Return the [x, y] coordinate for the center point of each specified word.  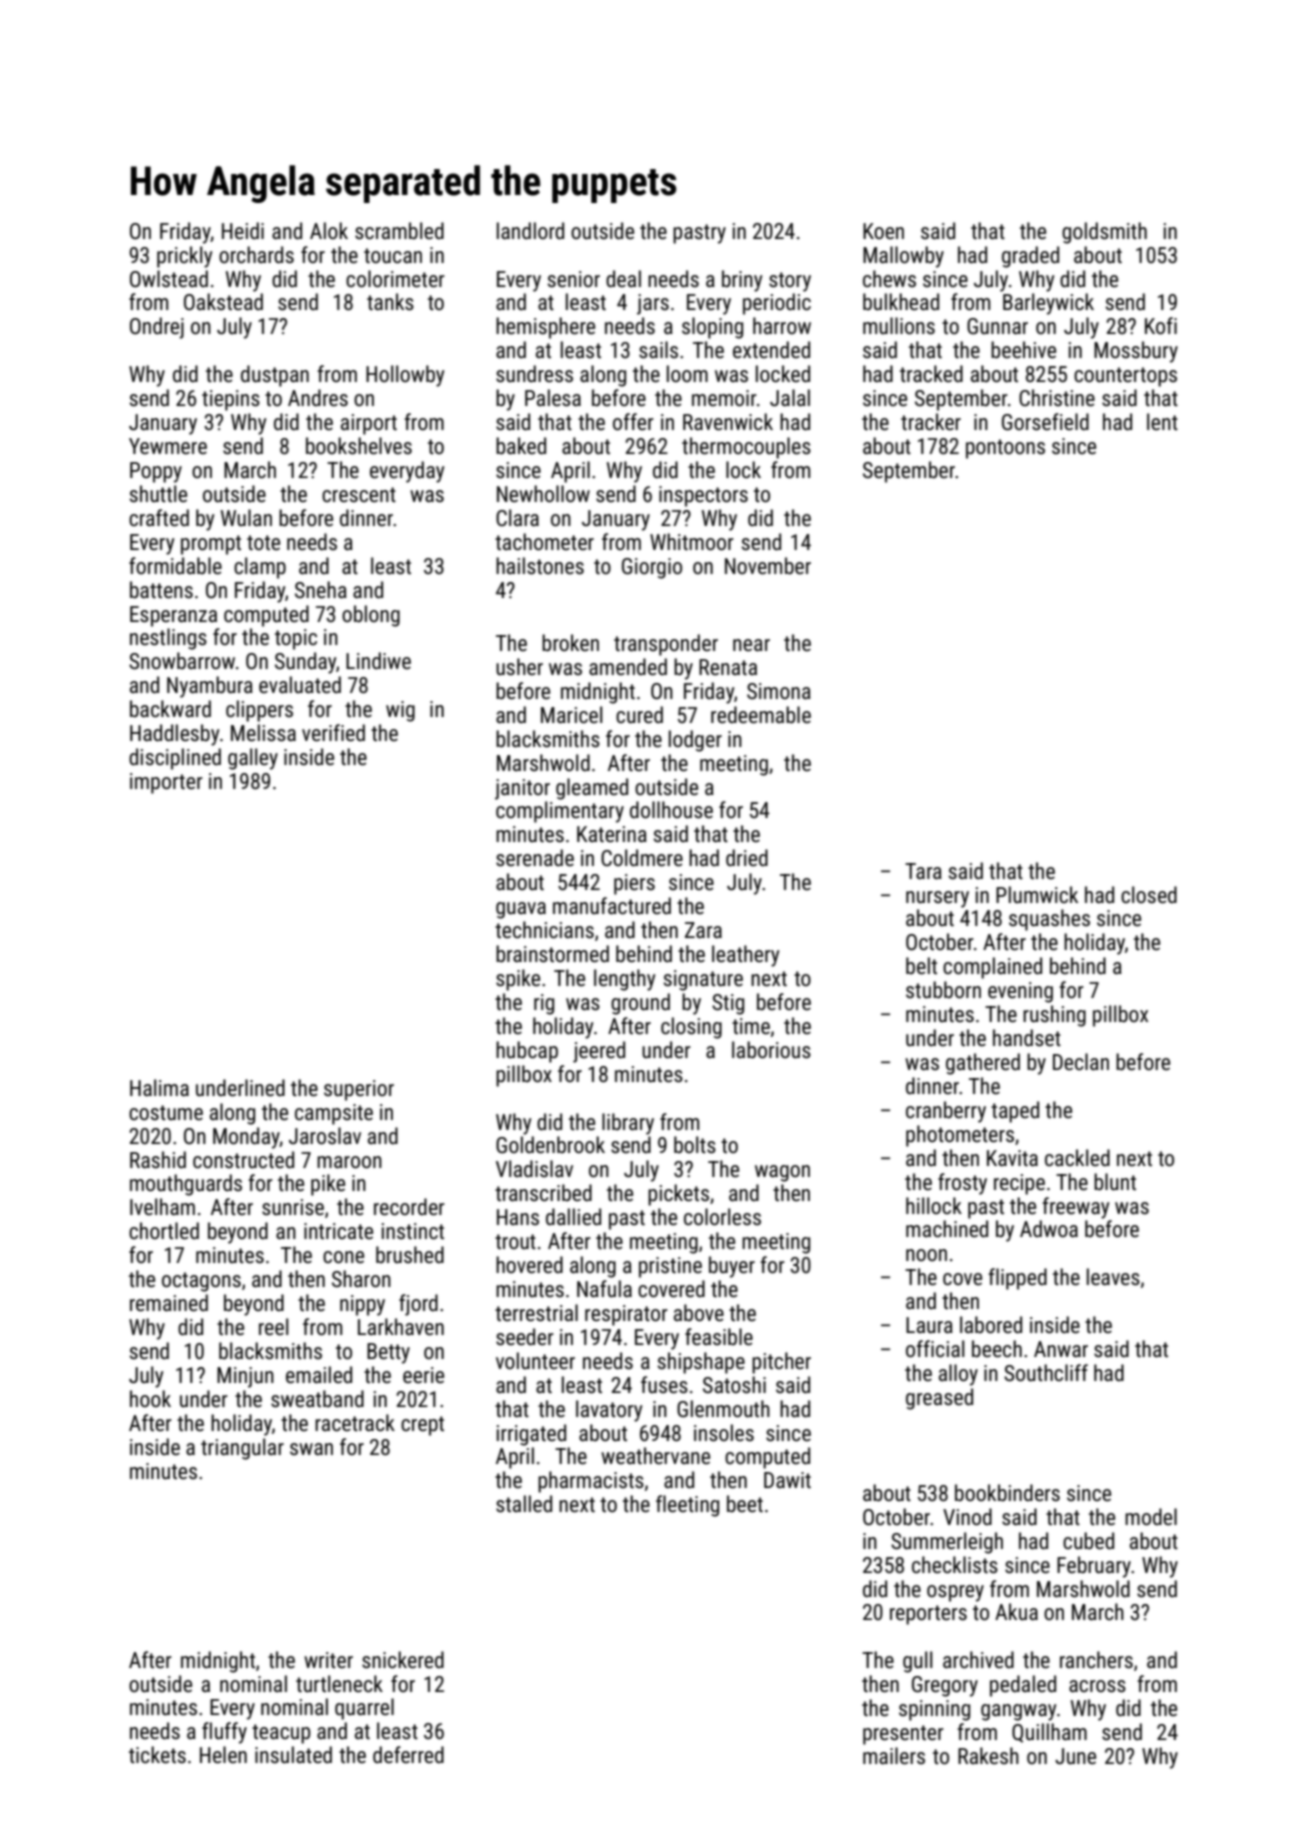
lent [1162, 422]
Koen [883, 231]
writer [328, 1660]
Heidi [243, 231]
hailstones [540, 566]
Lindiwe [378, 660]
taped [1015, 1112]
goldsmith [1104, 233]
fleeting [687, 1506]
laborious [771, 1050]
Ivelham [162, 1206]
